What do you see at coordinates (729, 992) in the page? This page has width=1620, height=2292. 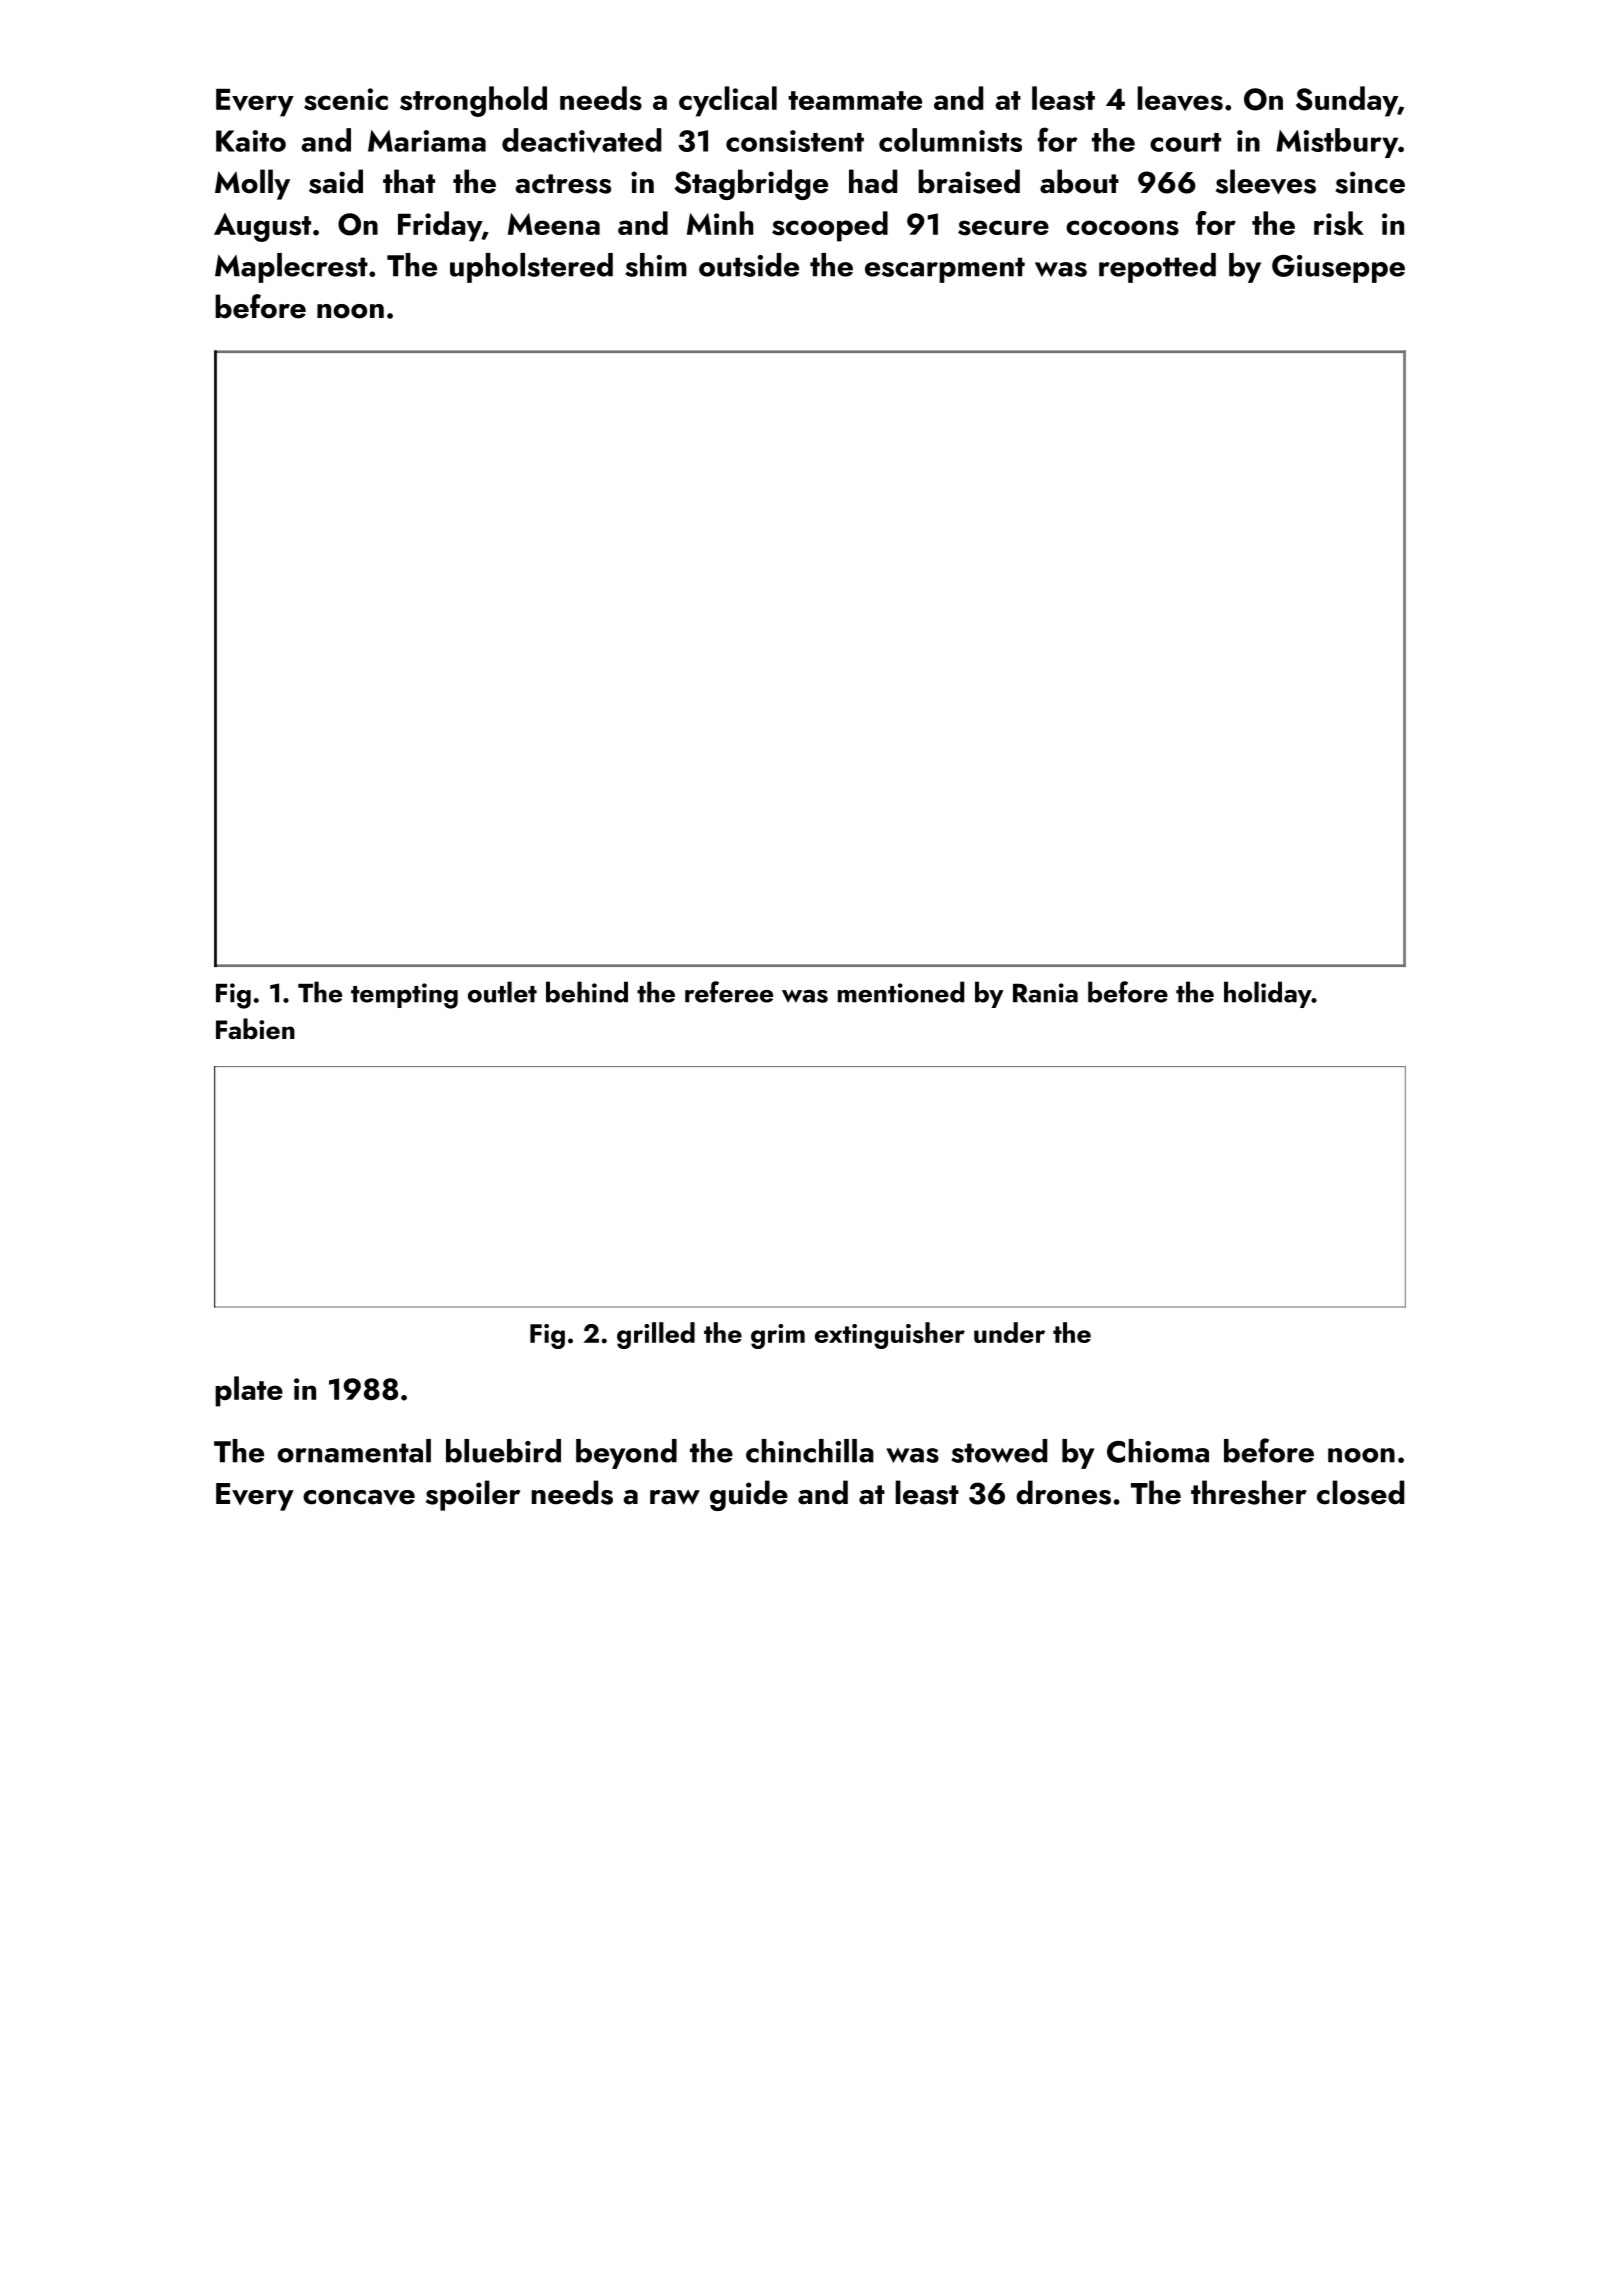 I see `referee` at bounding box center [729, 992].
